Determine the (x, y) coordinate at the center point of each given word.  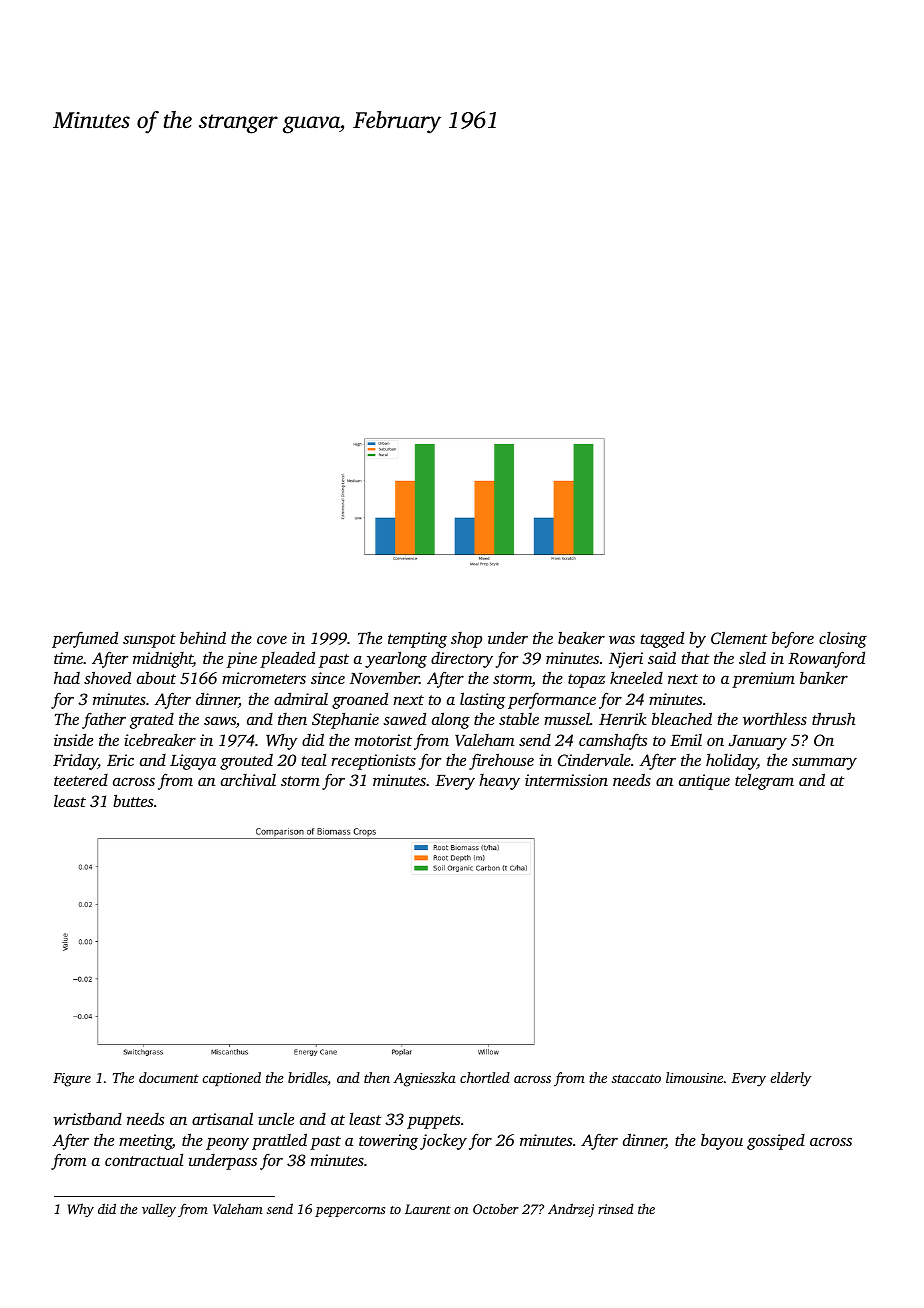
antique (704, 782)
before (793, 639)
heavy (499, 782)
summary (824, 764)
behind (203, 637)
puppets (433, 1122)
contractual (144, 1159)
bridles (308, 1079)
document (169, 1077)
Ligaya (193, 762)
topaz (586, 681)
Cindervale (594, 760)
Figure (72, 1080)
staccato (636, 1078)
